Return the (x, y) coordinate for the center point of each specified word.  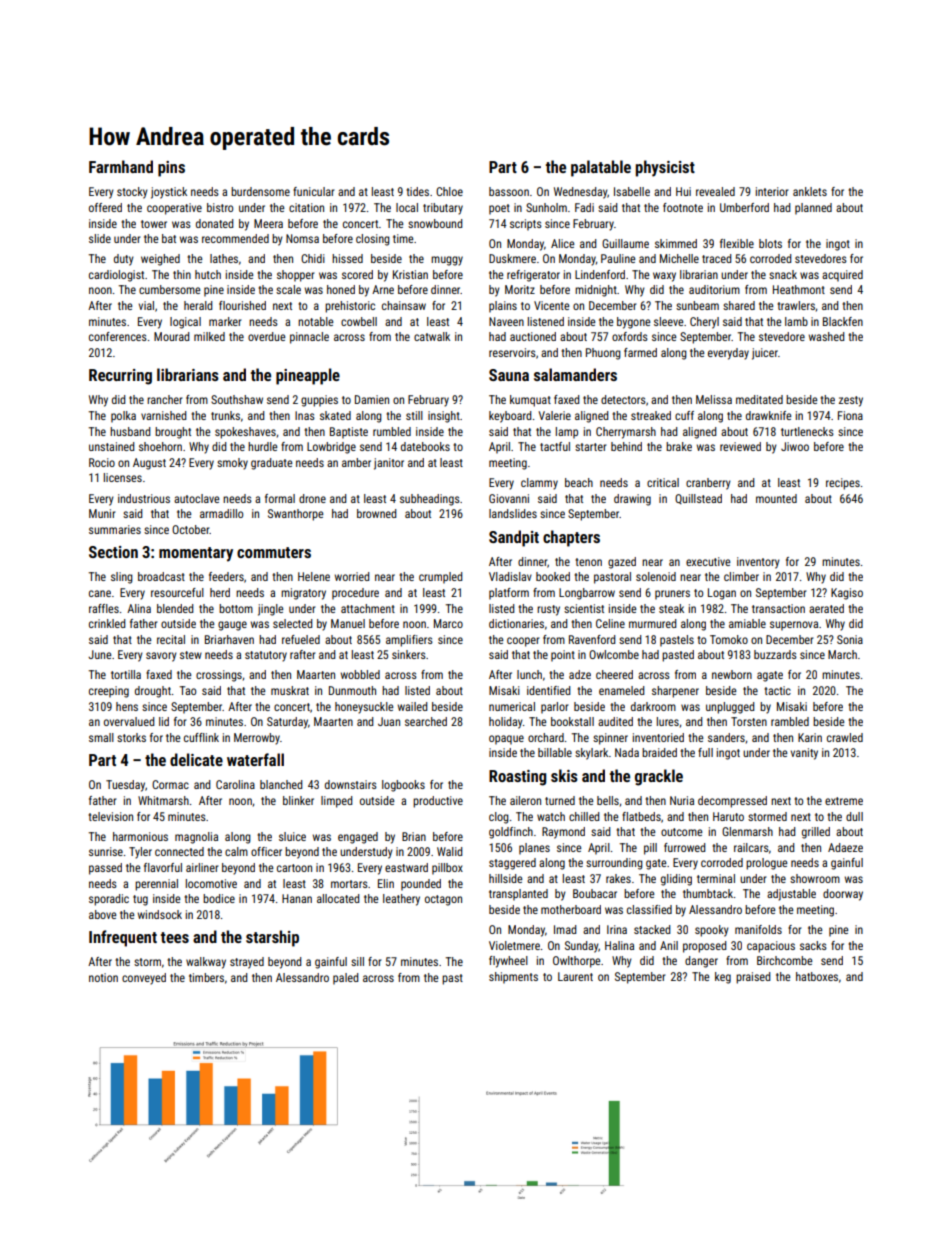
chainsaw (404, 305)
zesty (851, 401)
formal (280, 498)
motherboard (571, 909)
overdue (267, 336)
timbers (206, 977)
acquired (842, 276)
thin (182, 274)
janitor (389, 464)
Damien (372, 399)
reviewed (740, 446)
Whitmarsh (163, 800)
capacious (771, 947)
